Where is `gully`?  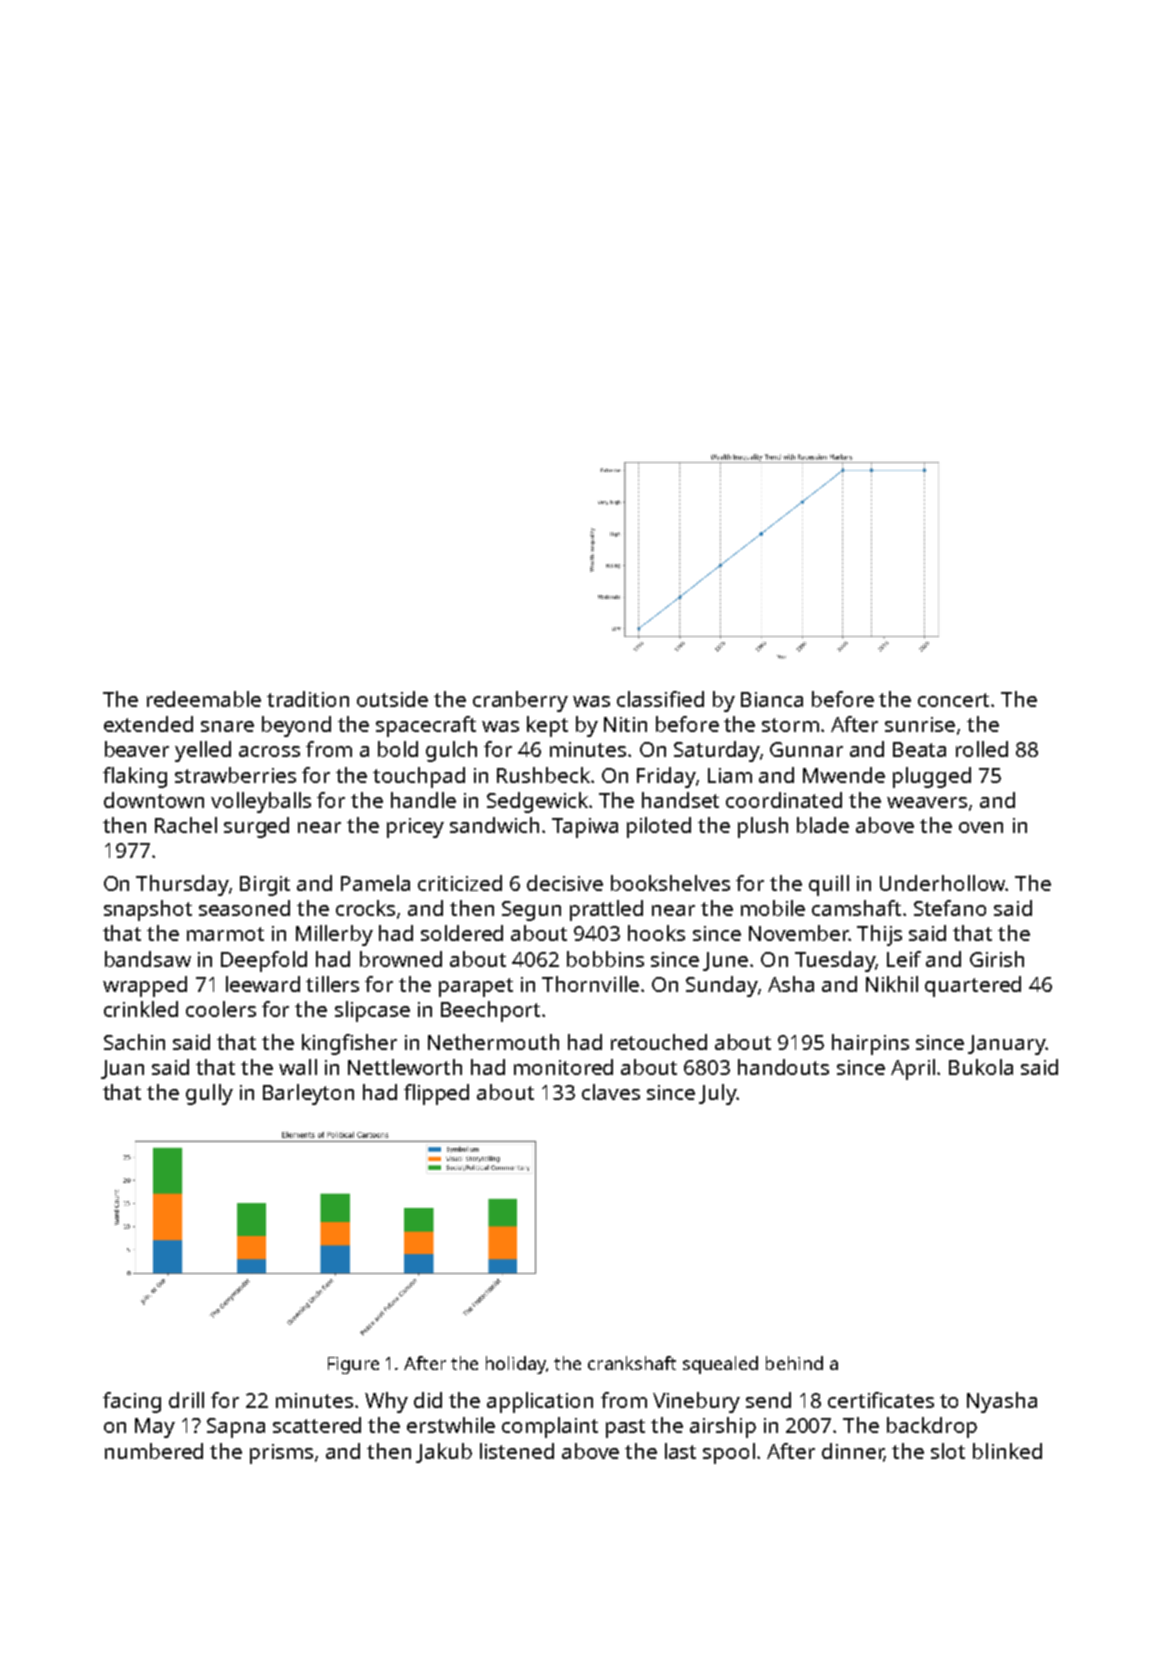 gully is located at coordinates (209, 1094).
